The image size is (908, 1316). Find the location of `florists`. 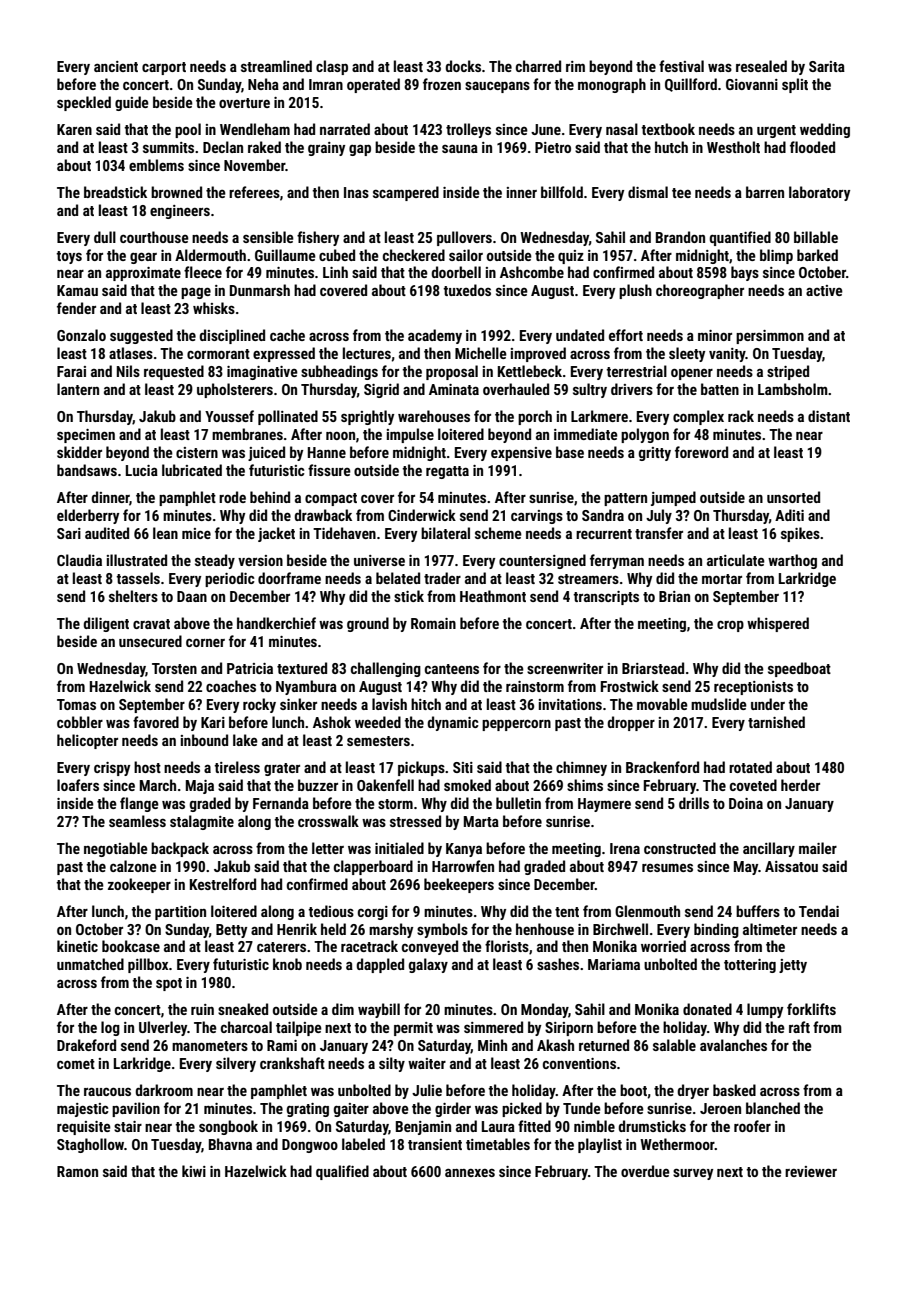

florists is located at coordinates (507, 946).
